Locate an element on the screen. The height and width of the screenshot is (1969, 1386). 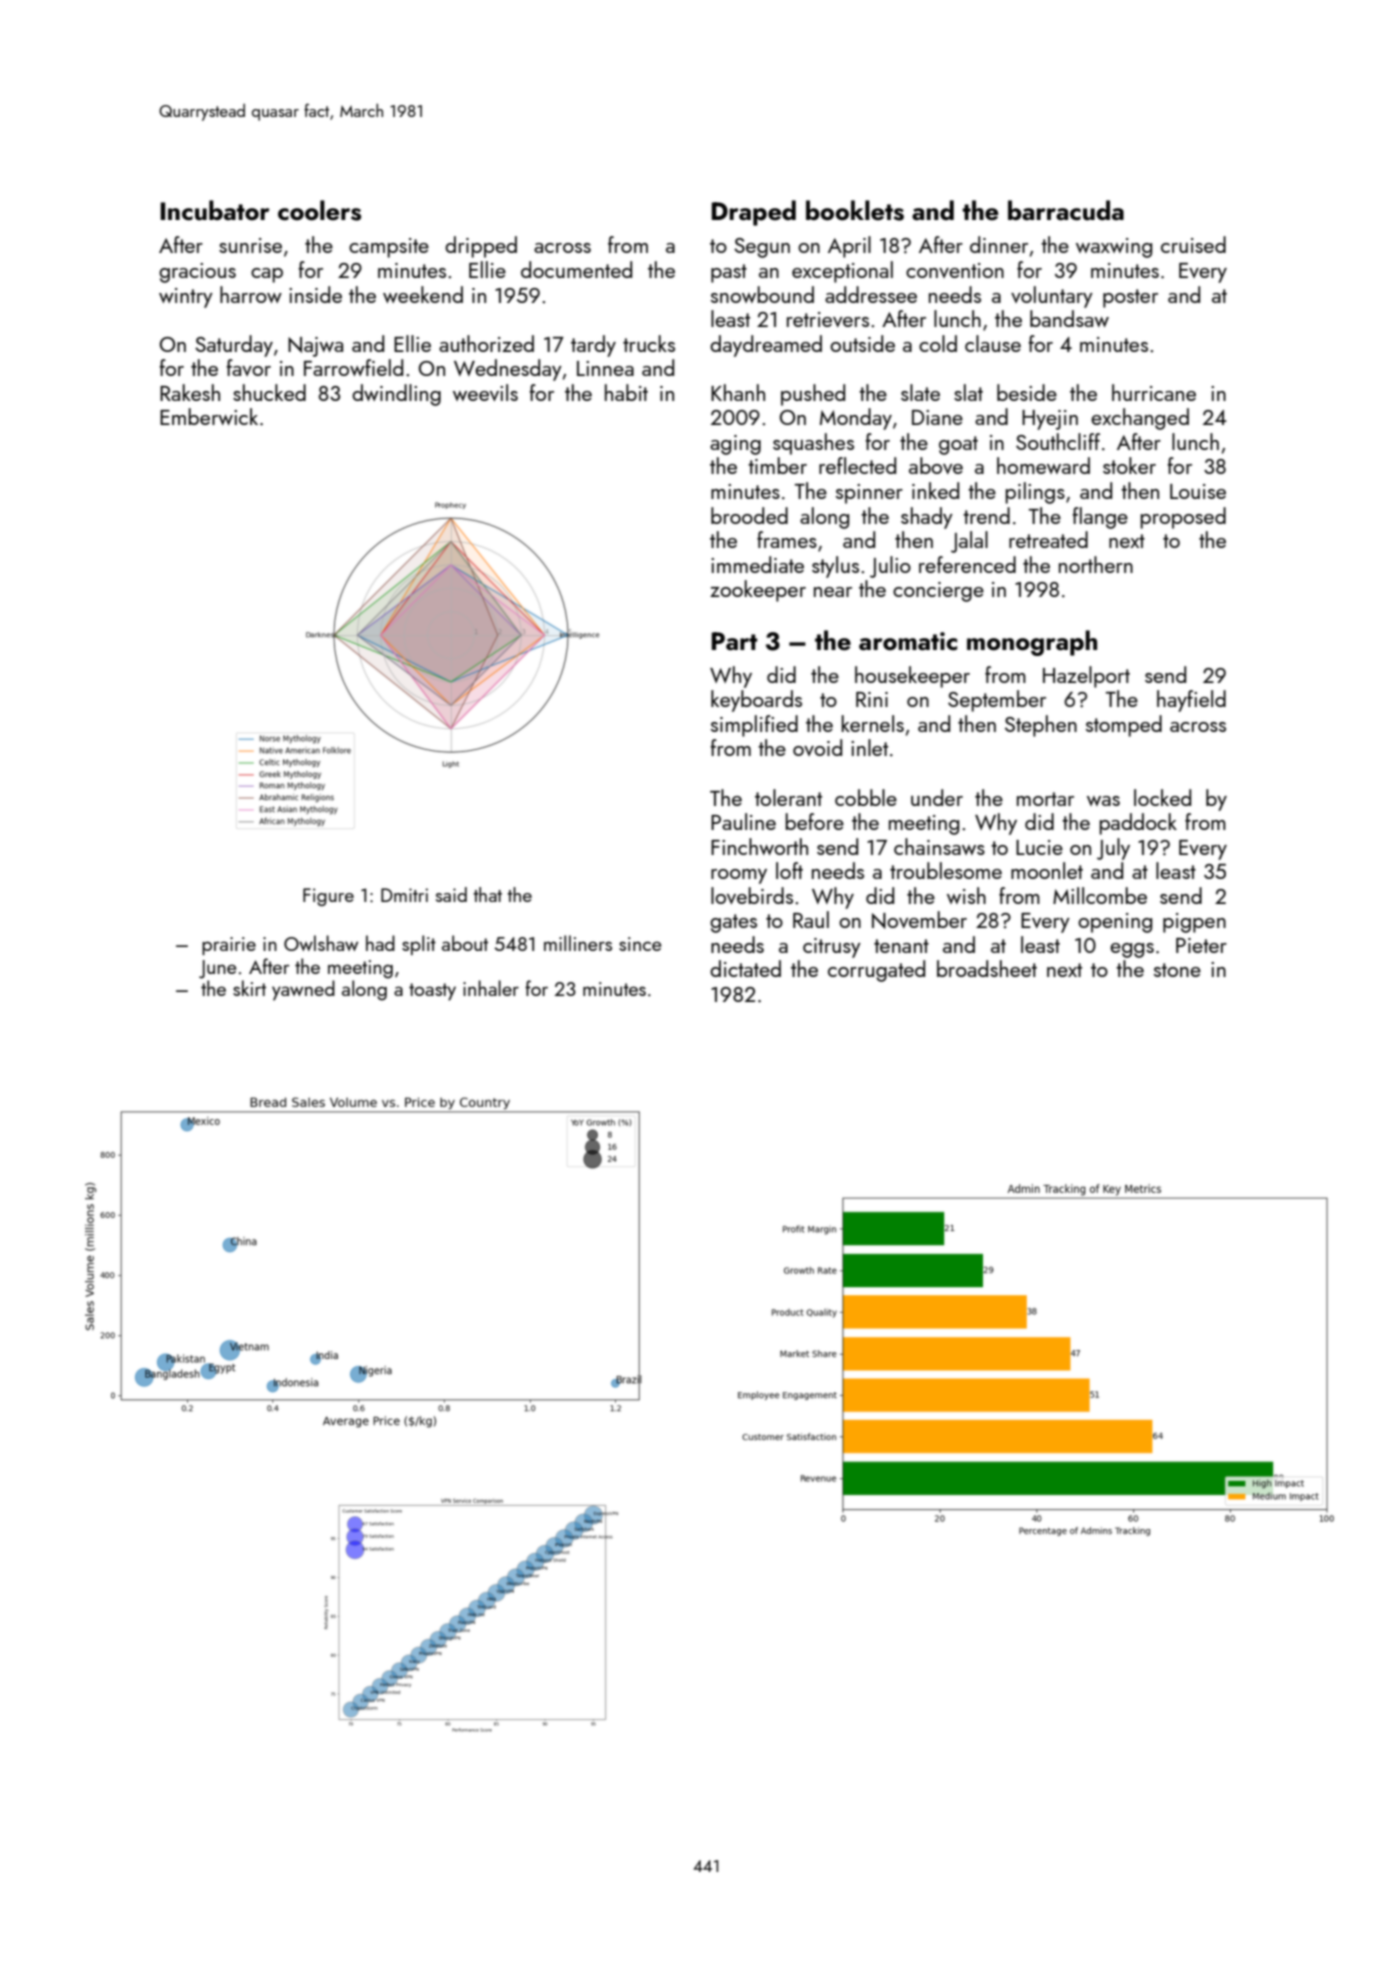
locked is located at coordinates (1162, 797).
